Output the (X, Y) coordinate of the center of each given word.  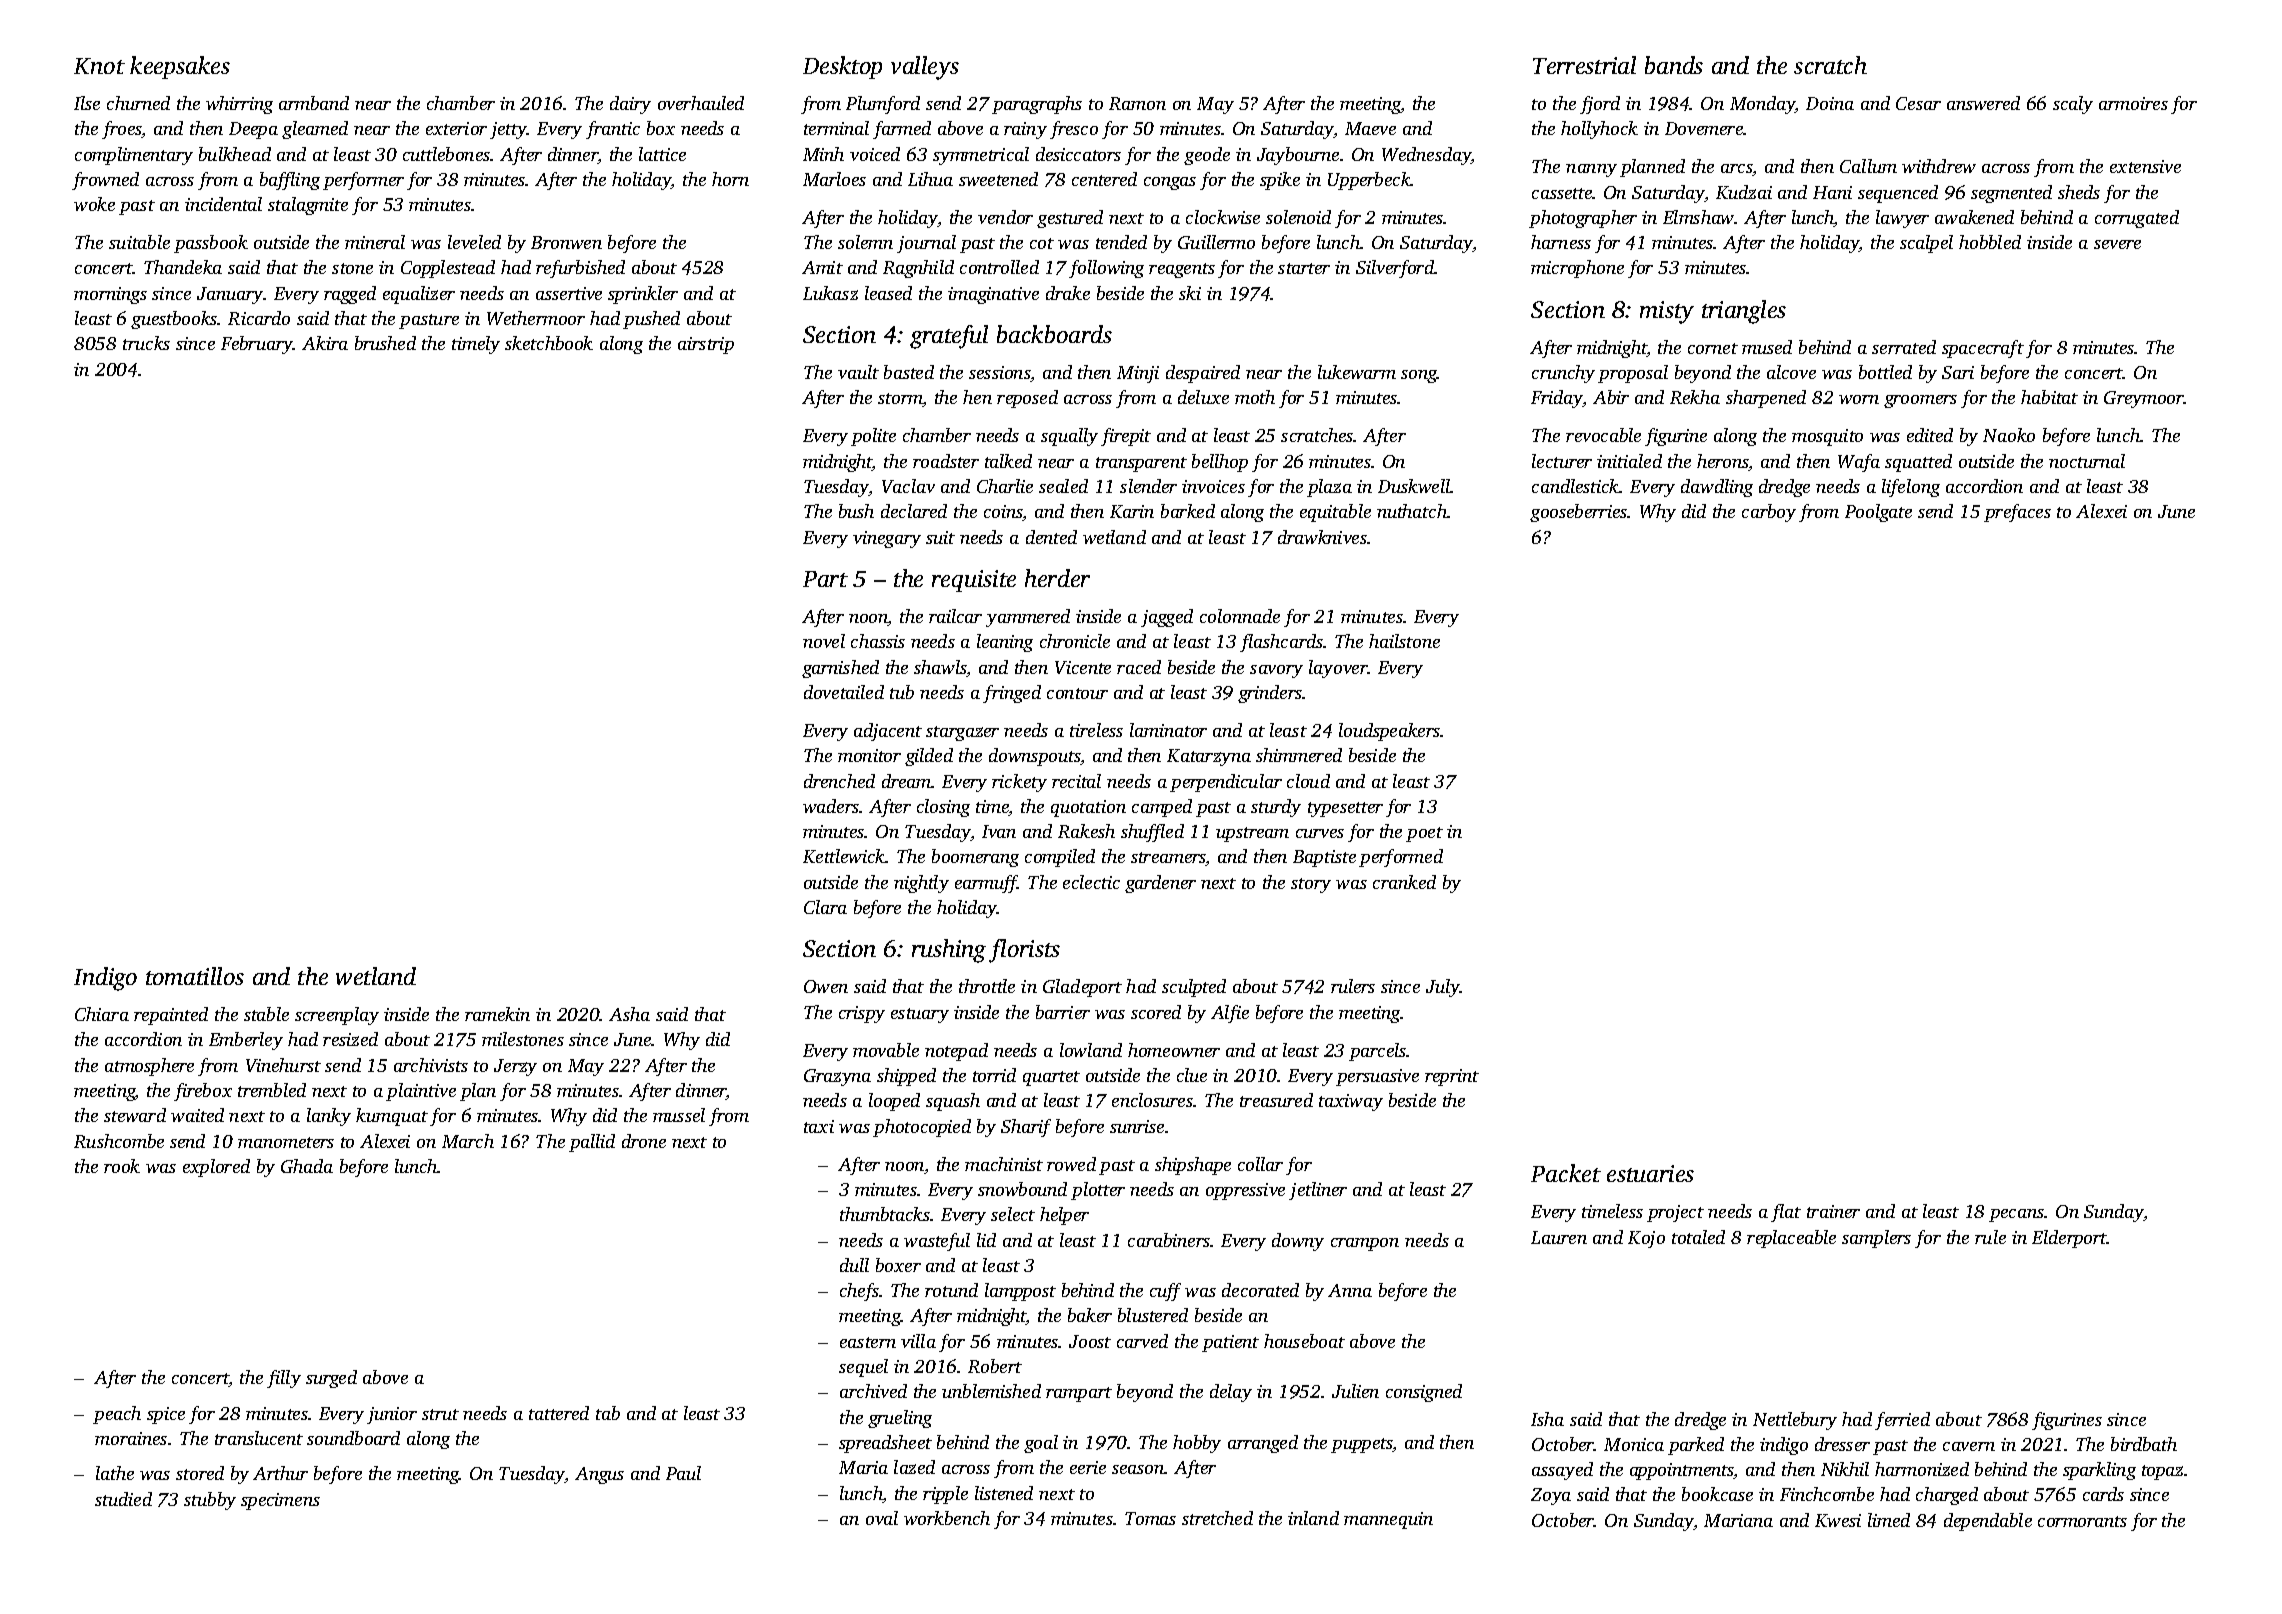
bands (1674, 65)
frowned (105, 181)
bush (856, 511)
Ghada (307, 1166)
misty (1667, 312)
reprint (1452, 1077)
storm (900, 400)
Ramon (1137, 103)
